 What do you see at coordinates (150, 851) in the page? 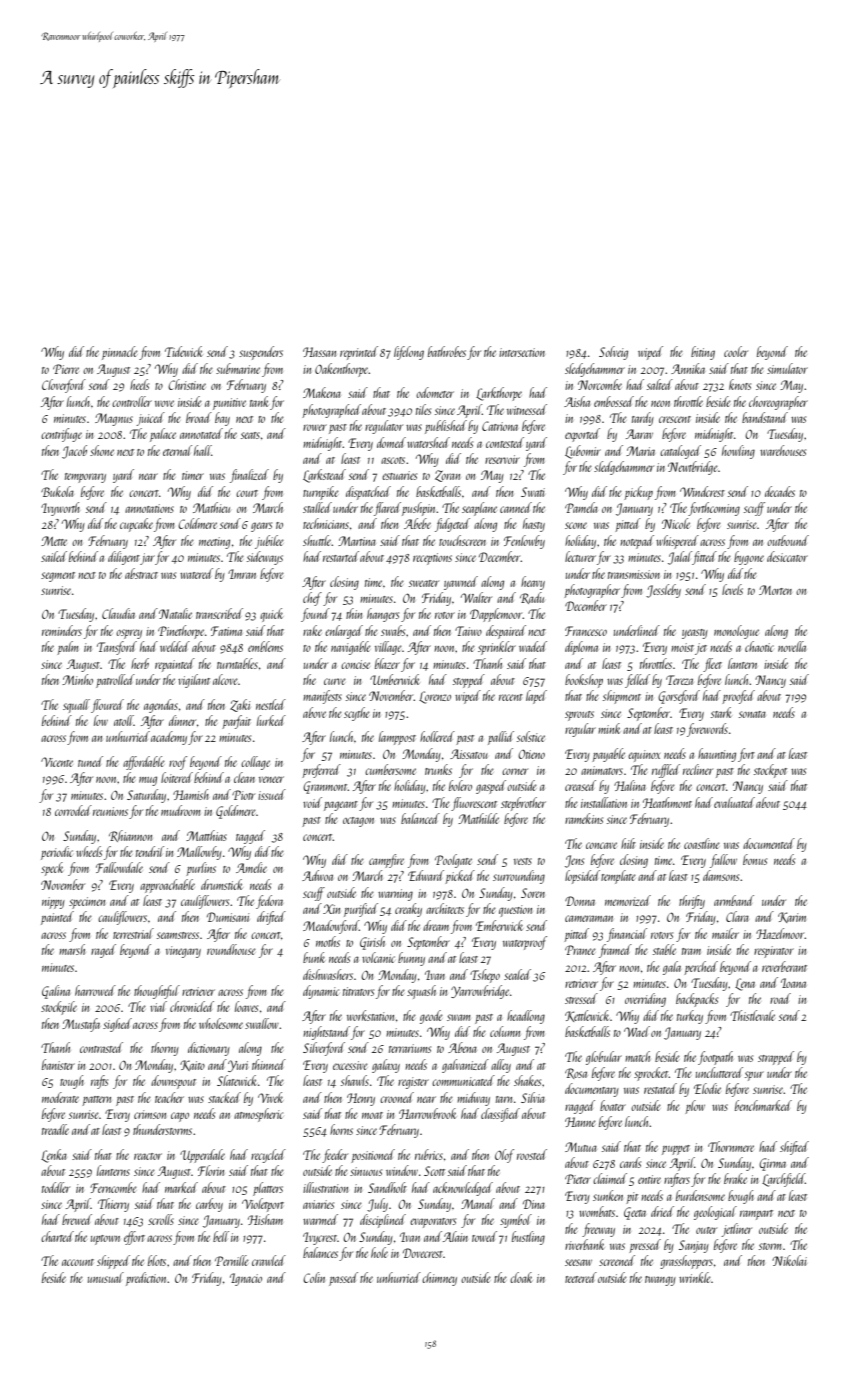
I see `tendril` at bounding box center [150, 851].
